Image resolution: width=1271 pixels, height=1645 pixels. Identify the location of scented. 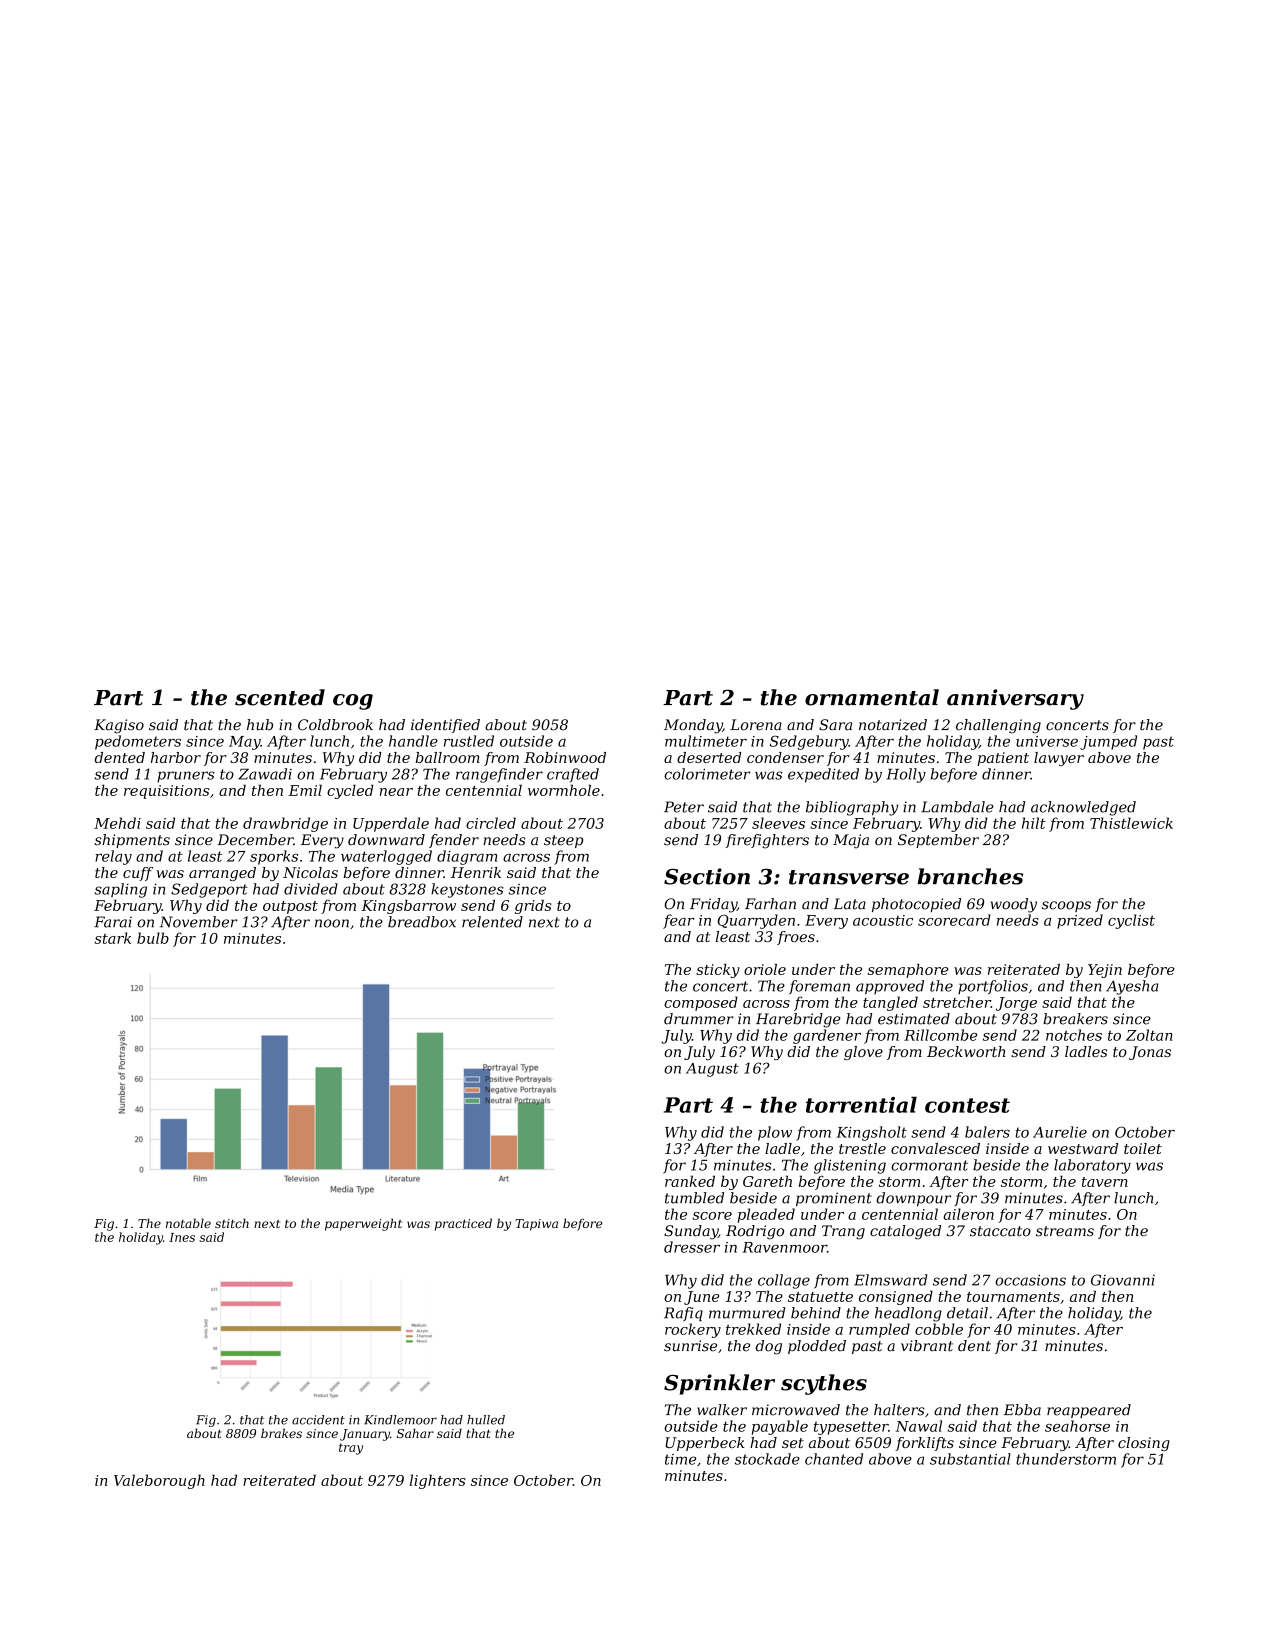
(280, 697).
